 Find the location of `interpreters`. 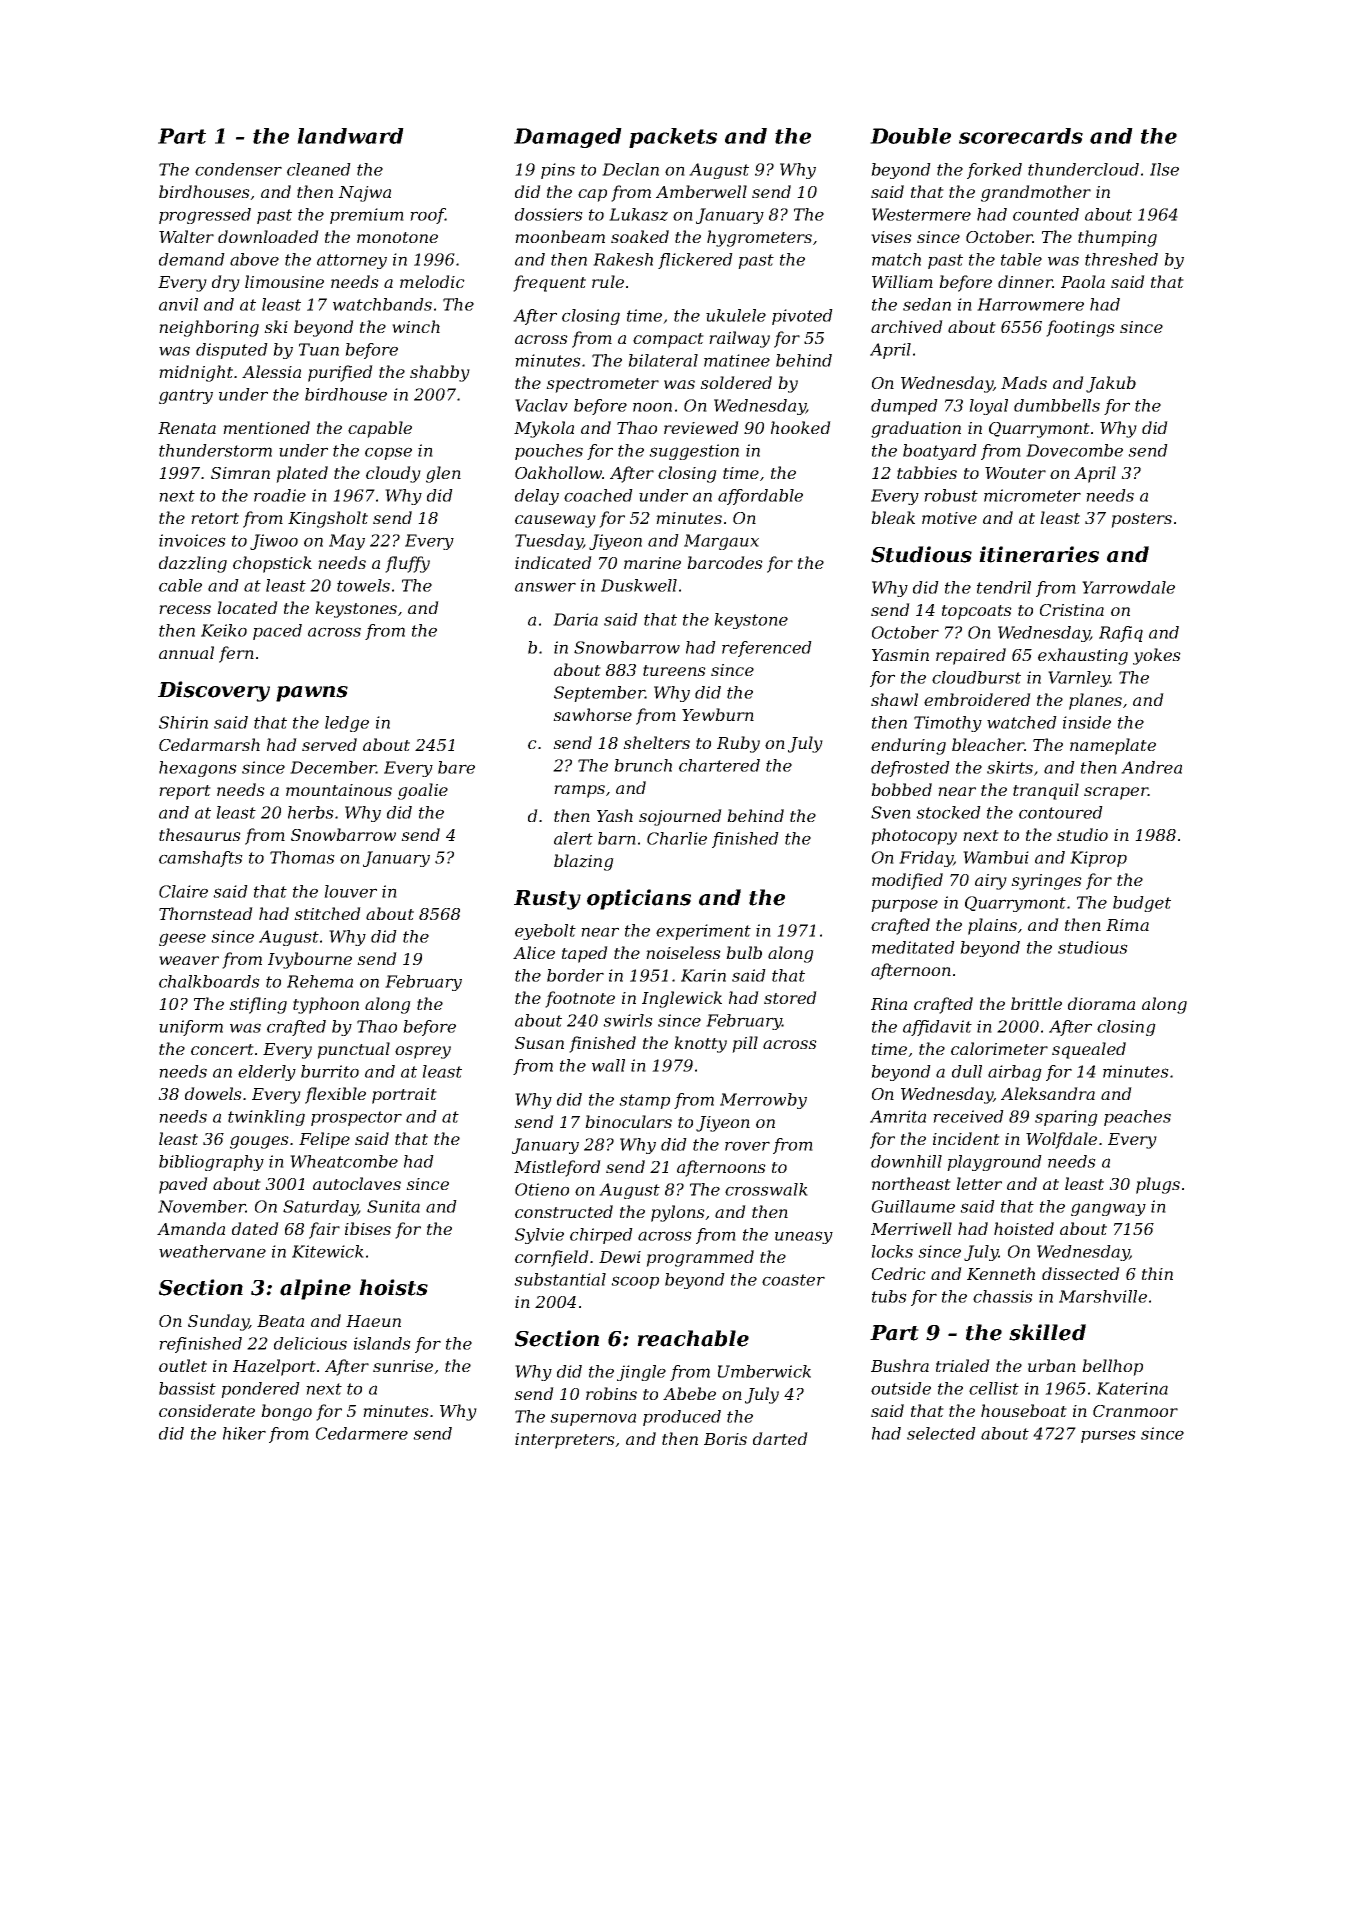

interpreters is located at coordinates (565, 1441).
